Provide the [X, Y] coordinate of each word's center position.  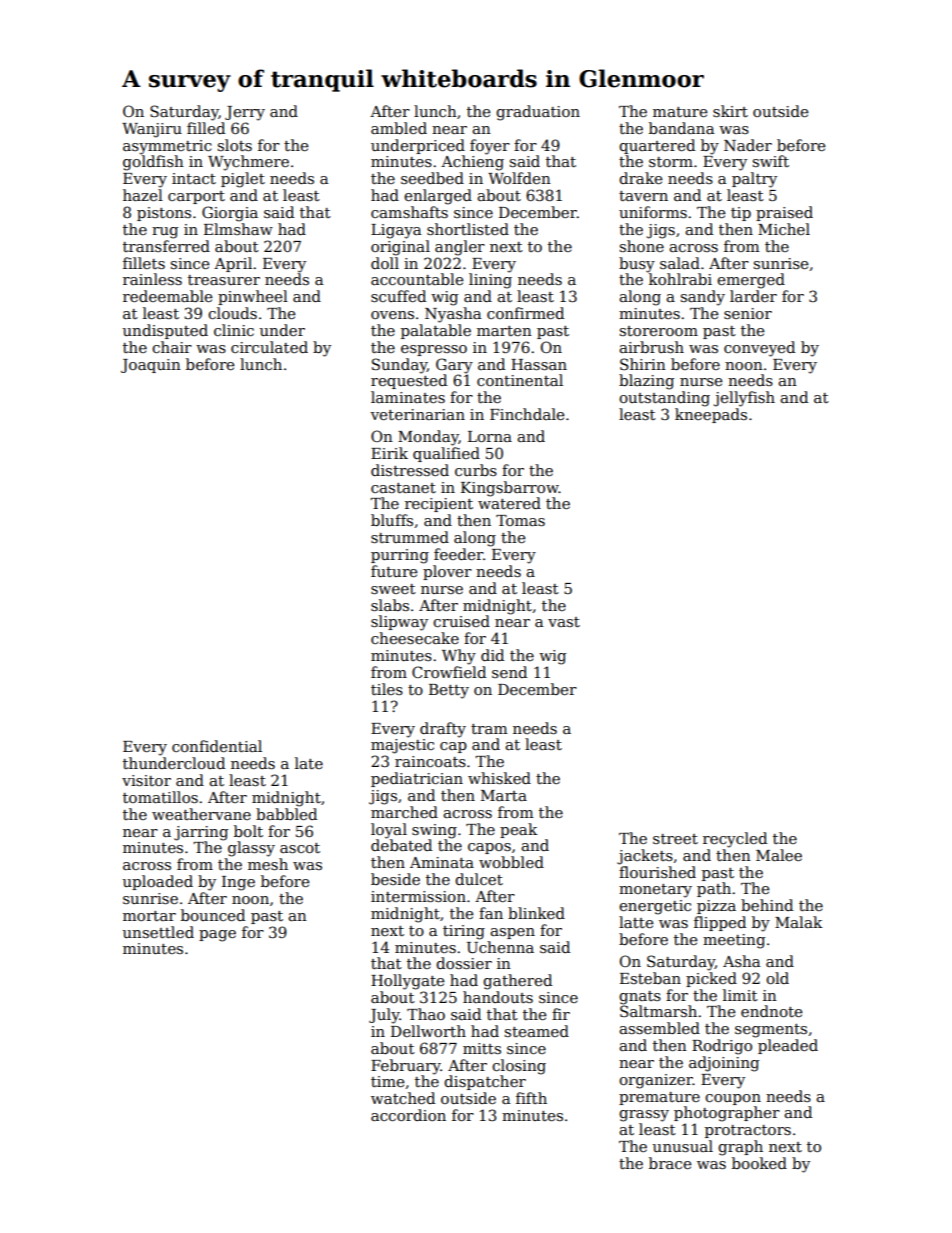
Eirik [389, 453]
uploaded [158, 882]
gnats [640, 998]
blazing [646, 382]
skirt [730, 111]
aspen [512, 933]
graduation [538, 113]
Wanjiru [152, 130]
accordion [408, 1115]
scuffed [398, 296]
